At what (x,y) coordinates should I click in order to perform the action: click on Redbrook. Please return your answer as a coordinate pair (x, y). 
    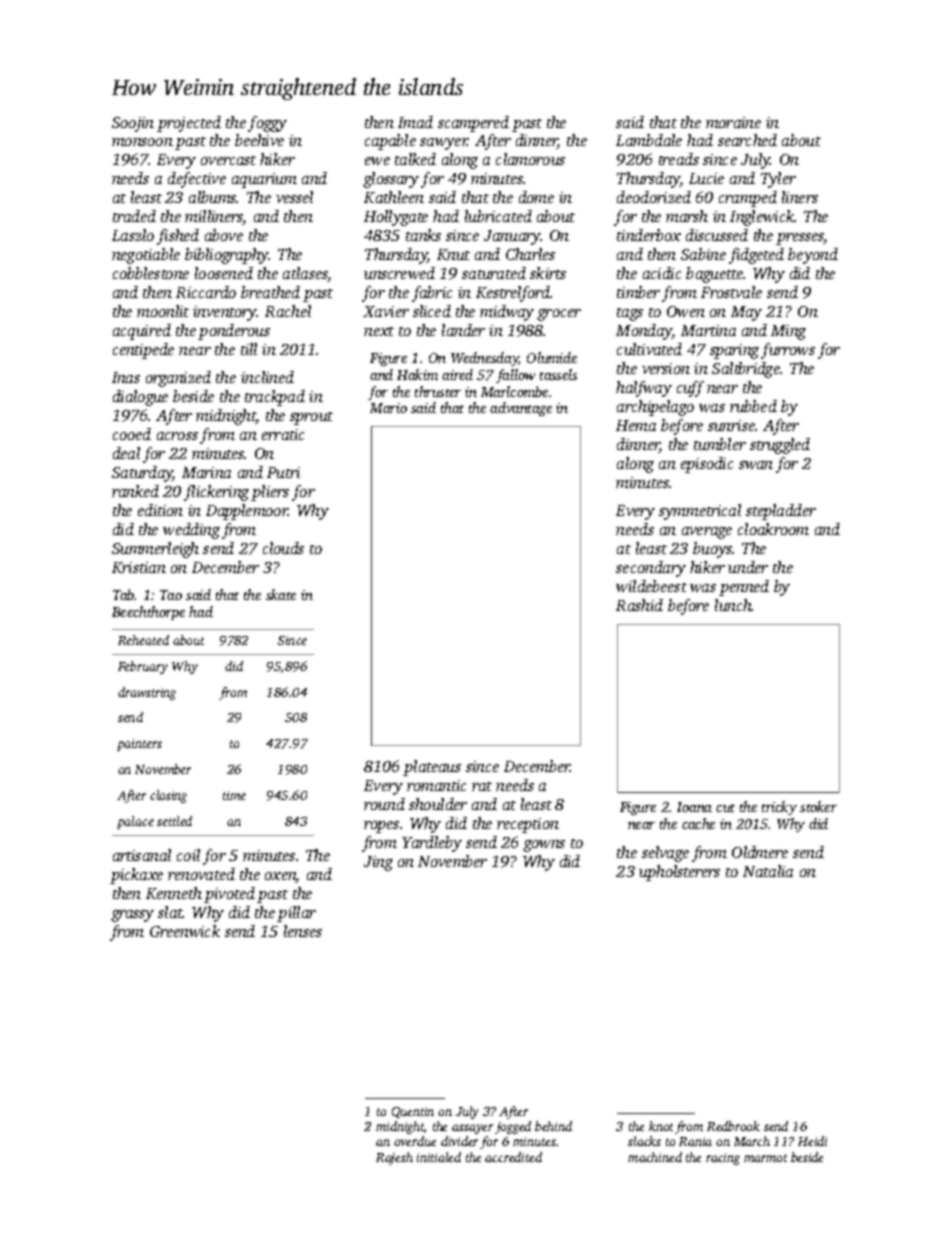
    Looking at the image, I should click on (733, 1126).
